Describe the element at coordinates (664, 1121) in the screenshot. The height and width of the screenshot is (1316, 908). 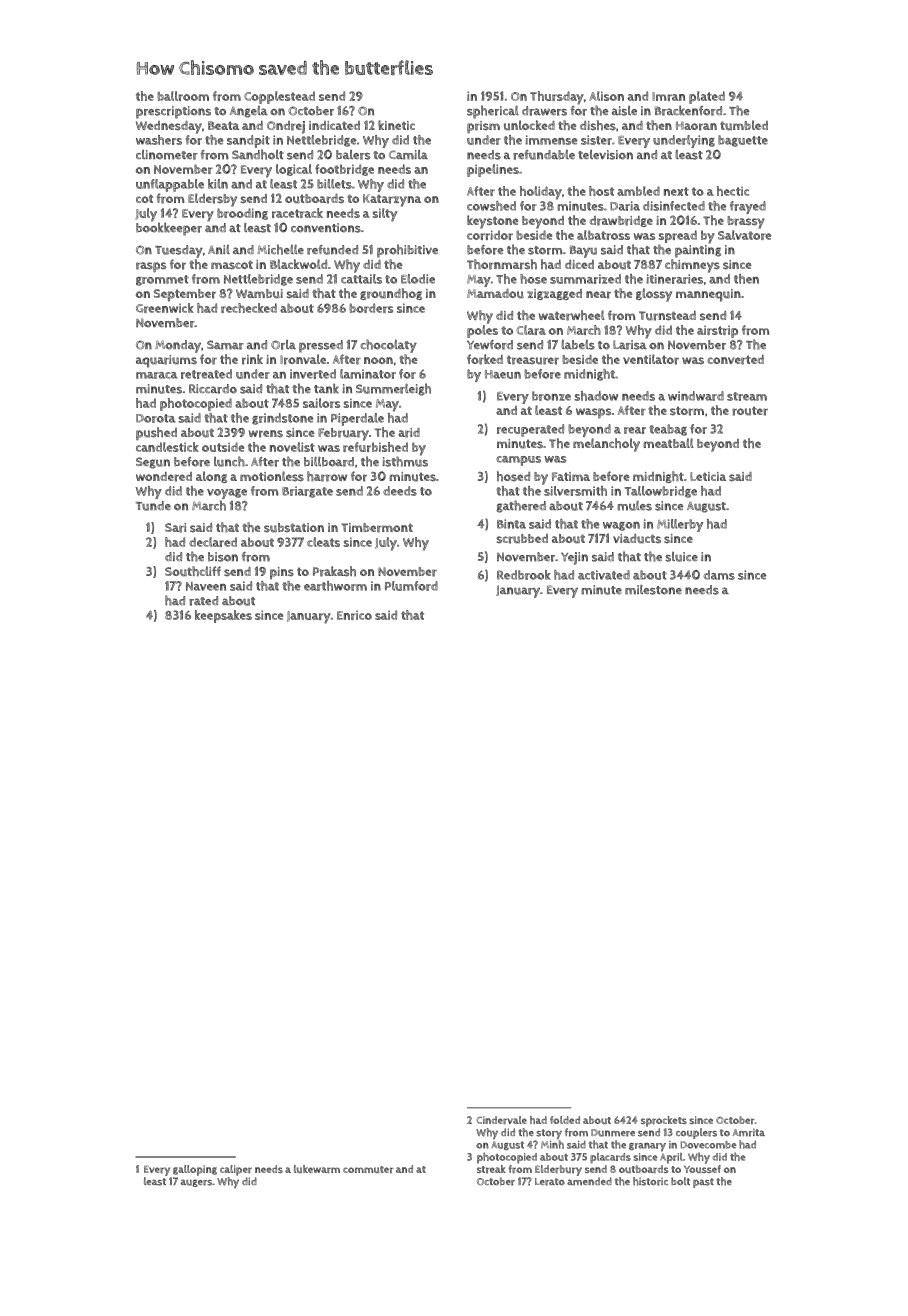
I see `sprockets` at that location.
